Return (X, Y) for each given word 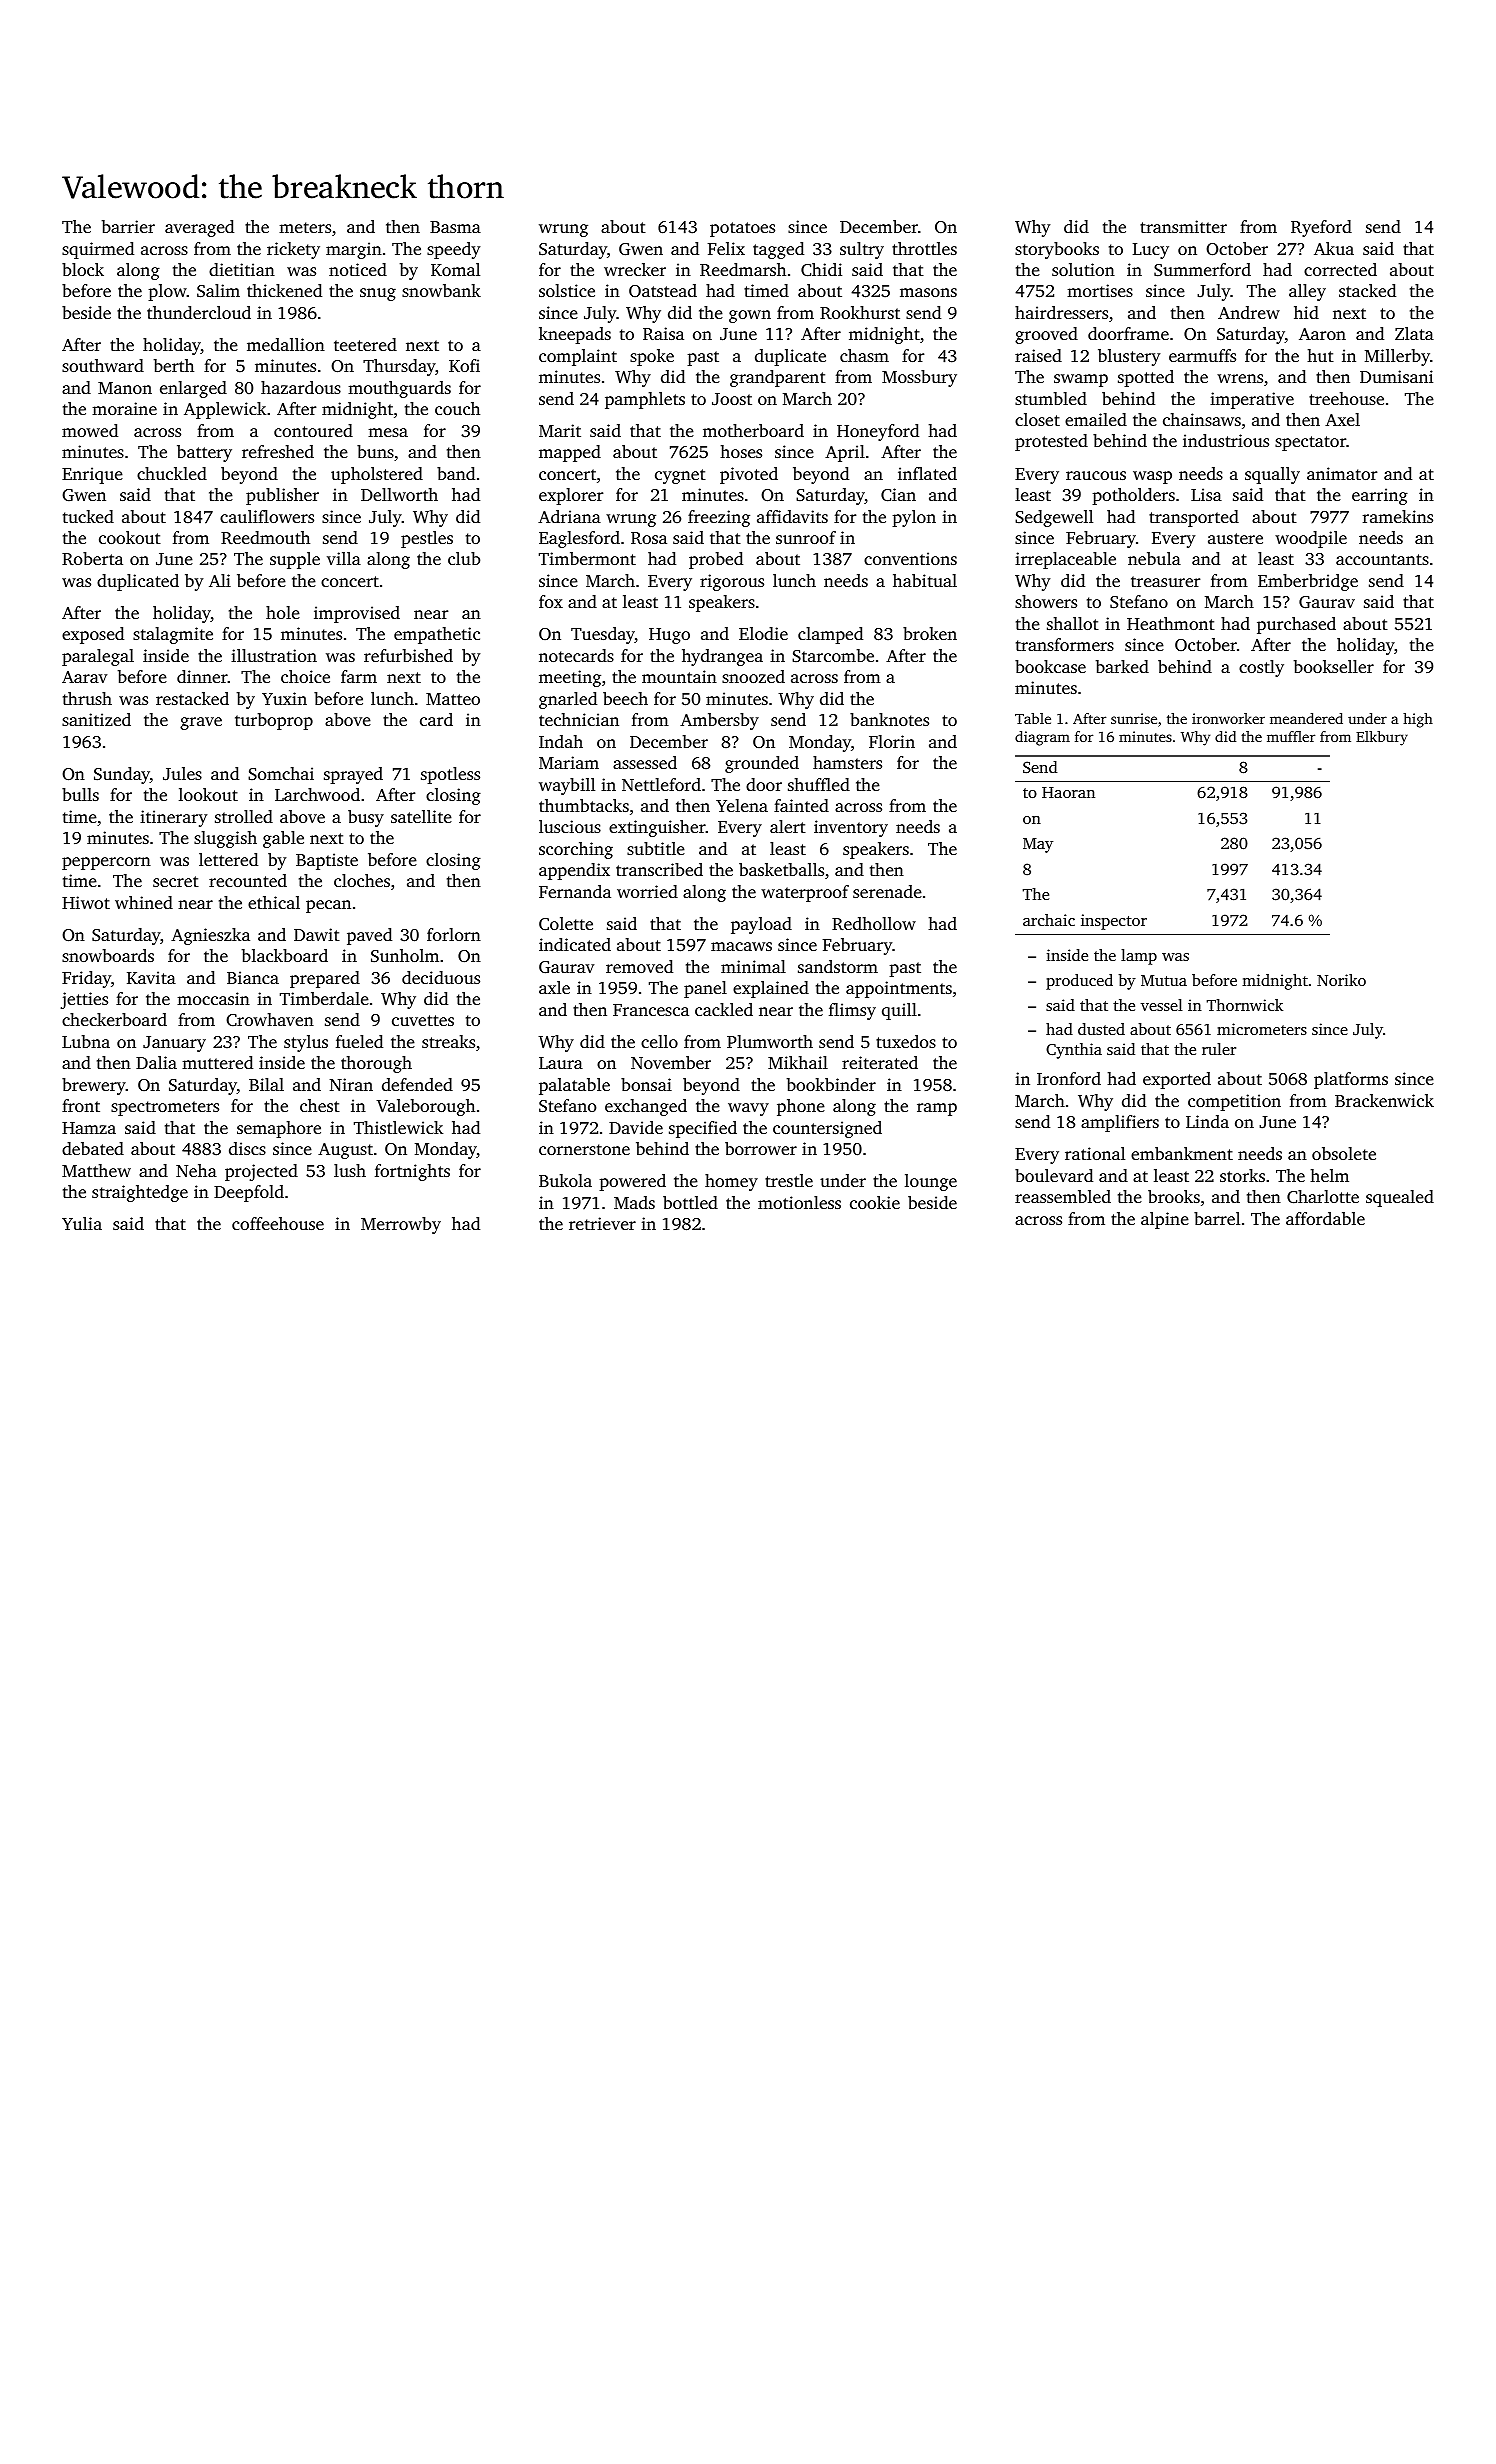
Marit (560, 430)
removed (639, 966)
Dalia (156, 1062)
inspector (1114, 922)
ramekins (1398, 516)
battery (204, 453)
